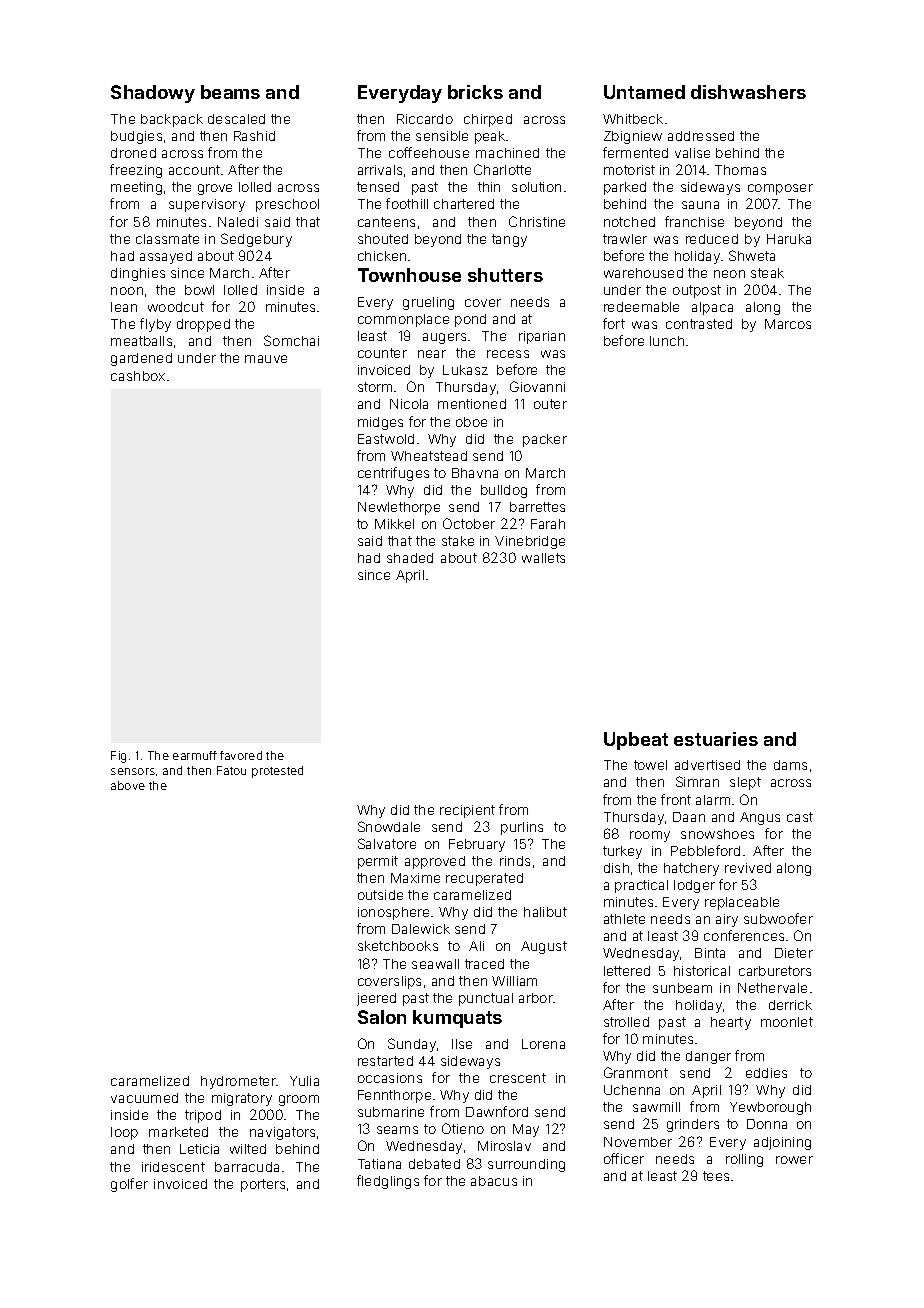  What do you see at coordinates (515, 861) in the image?
I see `rinds` at bounding box center [515, 861].
